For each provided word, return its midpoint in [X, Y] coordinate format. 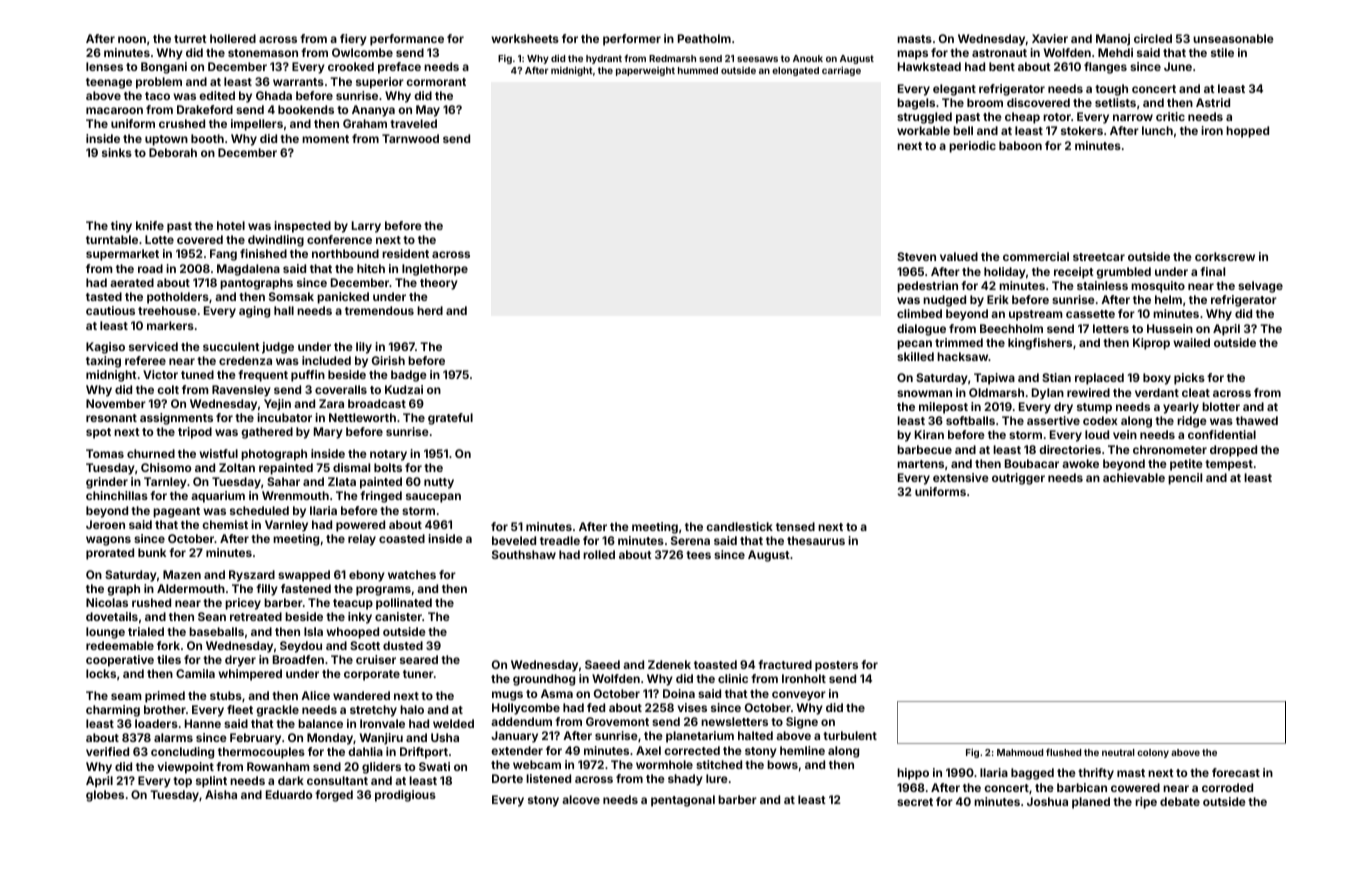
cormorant [436, 82]
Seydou [301, 647]
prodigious [405, 796]
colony [1153, 753]
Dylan [1048, 394]
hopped [1247, 132]
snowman [924, 393]
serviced [153, 346]
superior [380, 83]
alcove [581, 799]
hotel [231, 225]
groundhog [544, 680]
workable [923, 130]
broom [985, 102]
